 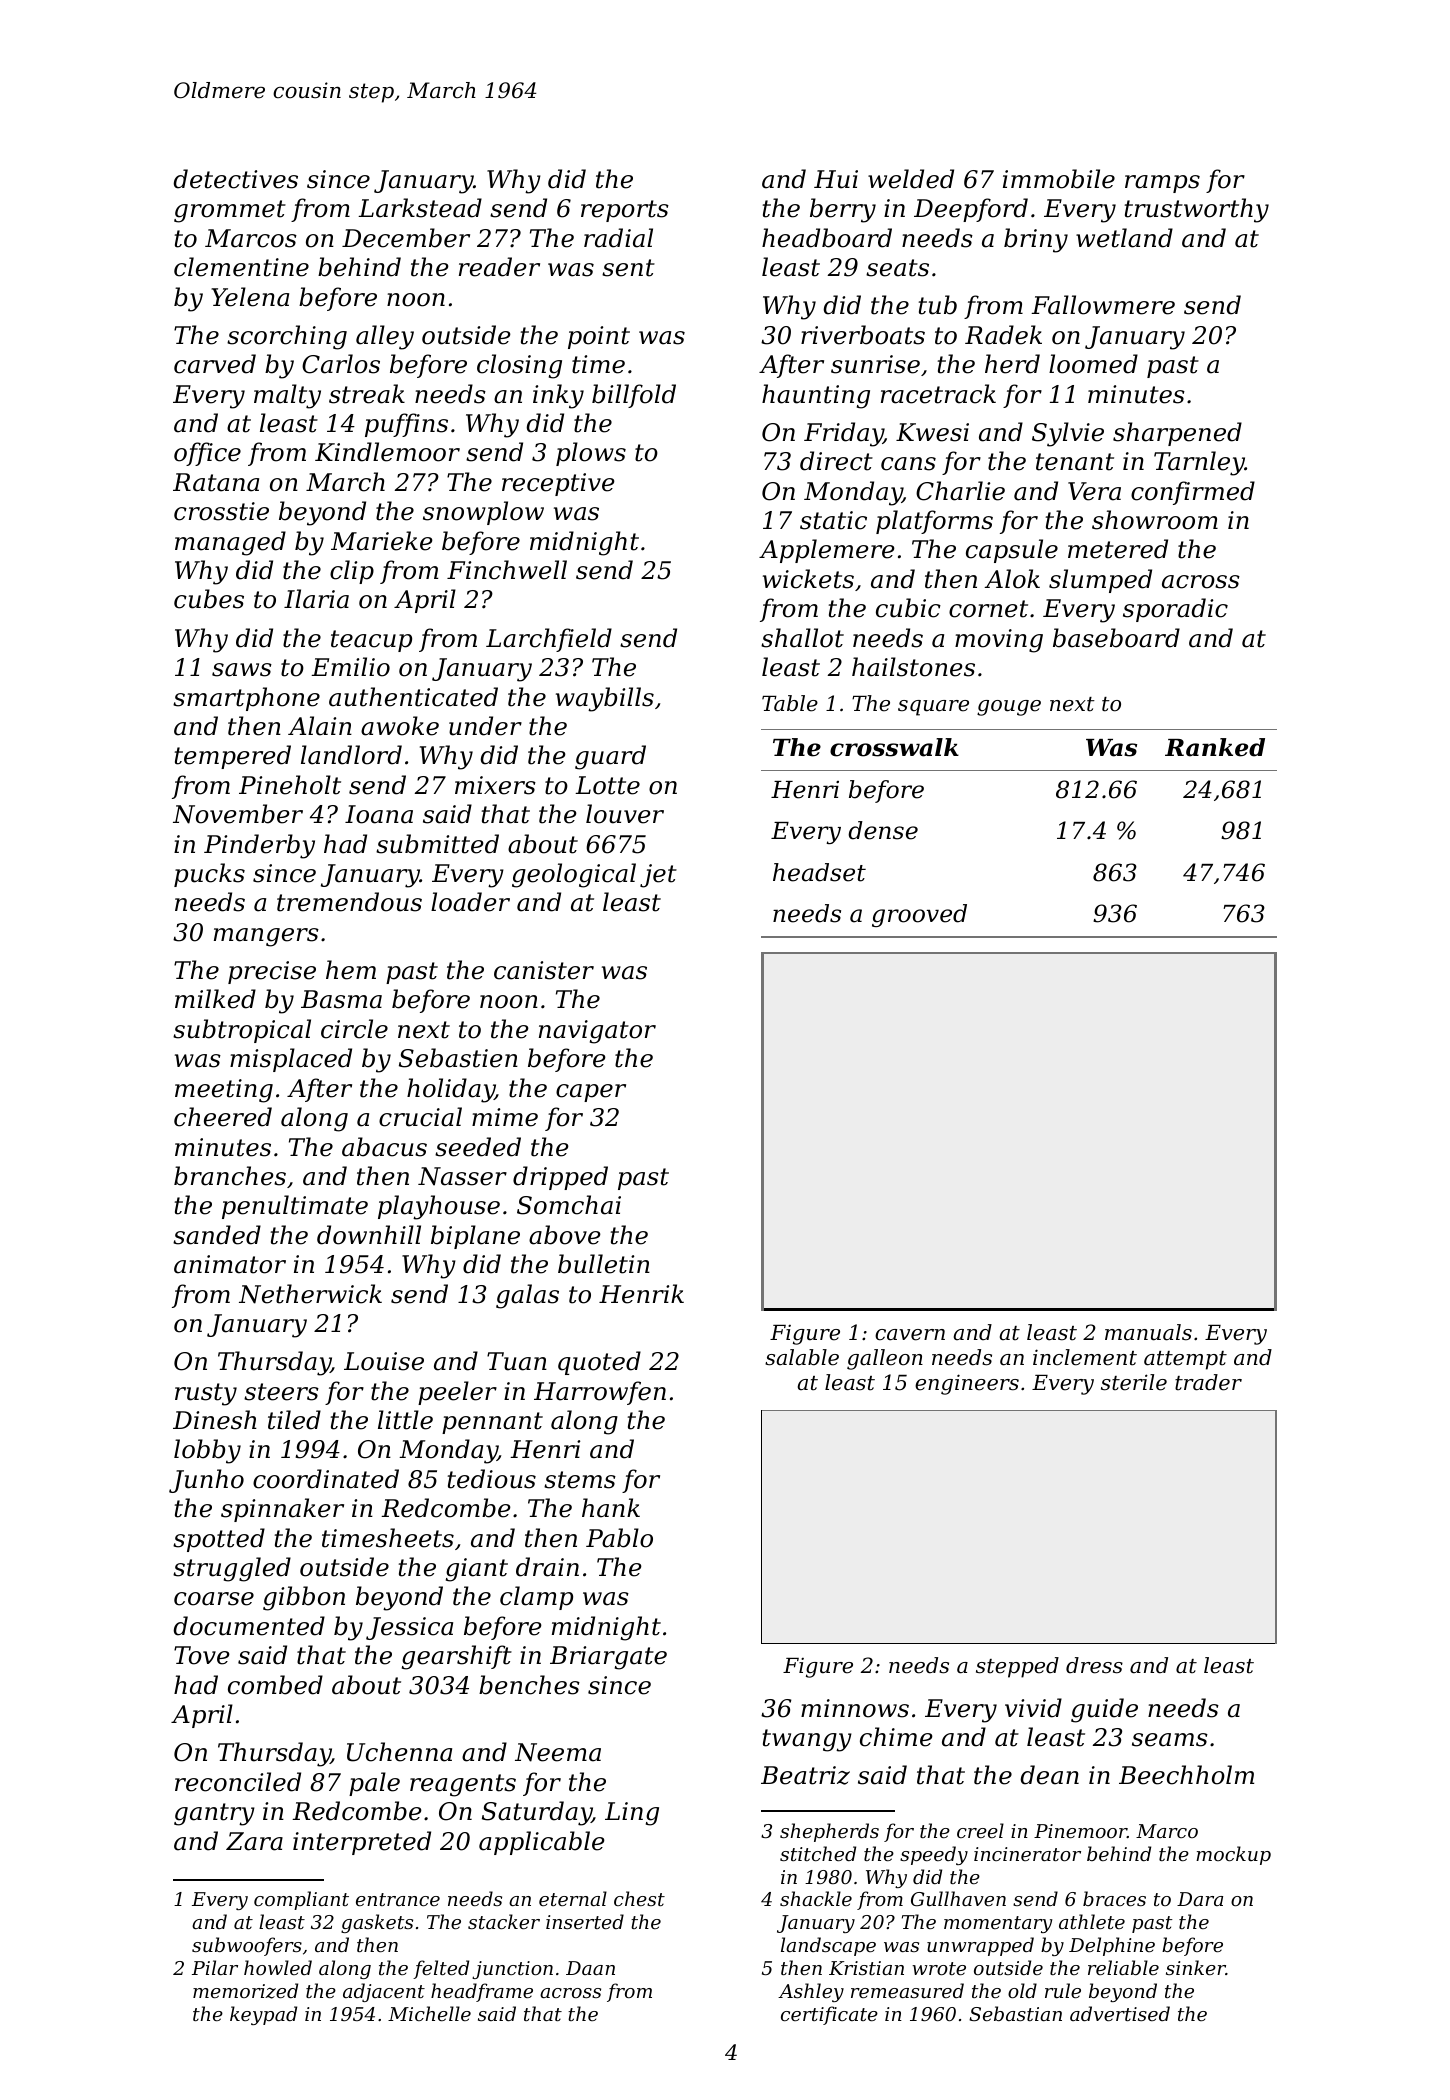 What do you see at coordinates (1120, 2013) in the screenshot?
I see `advertised` at bounding box center [1120, 2013].
